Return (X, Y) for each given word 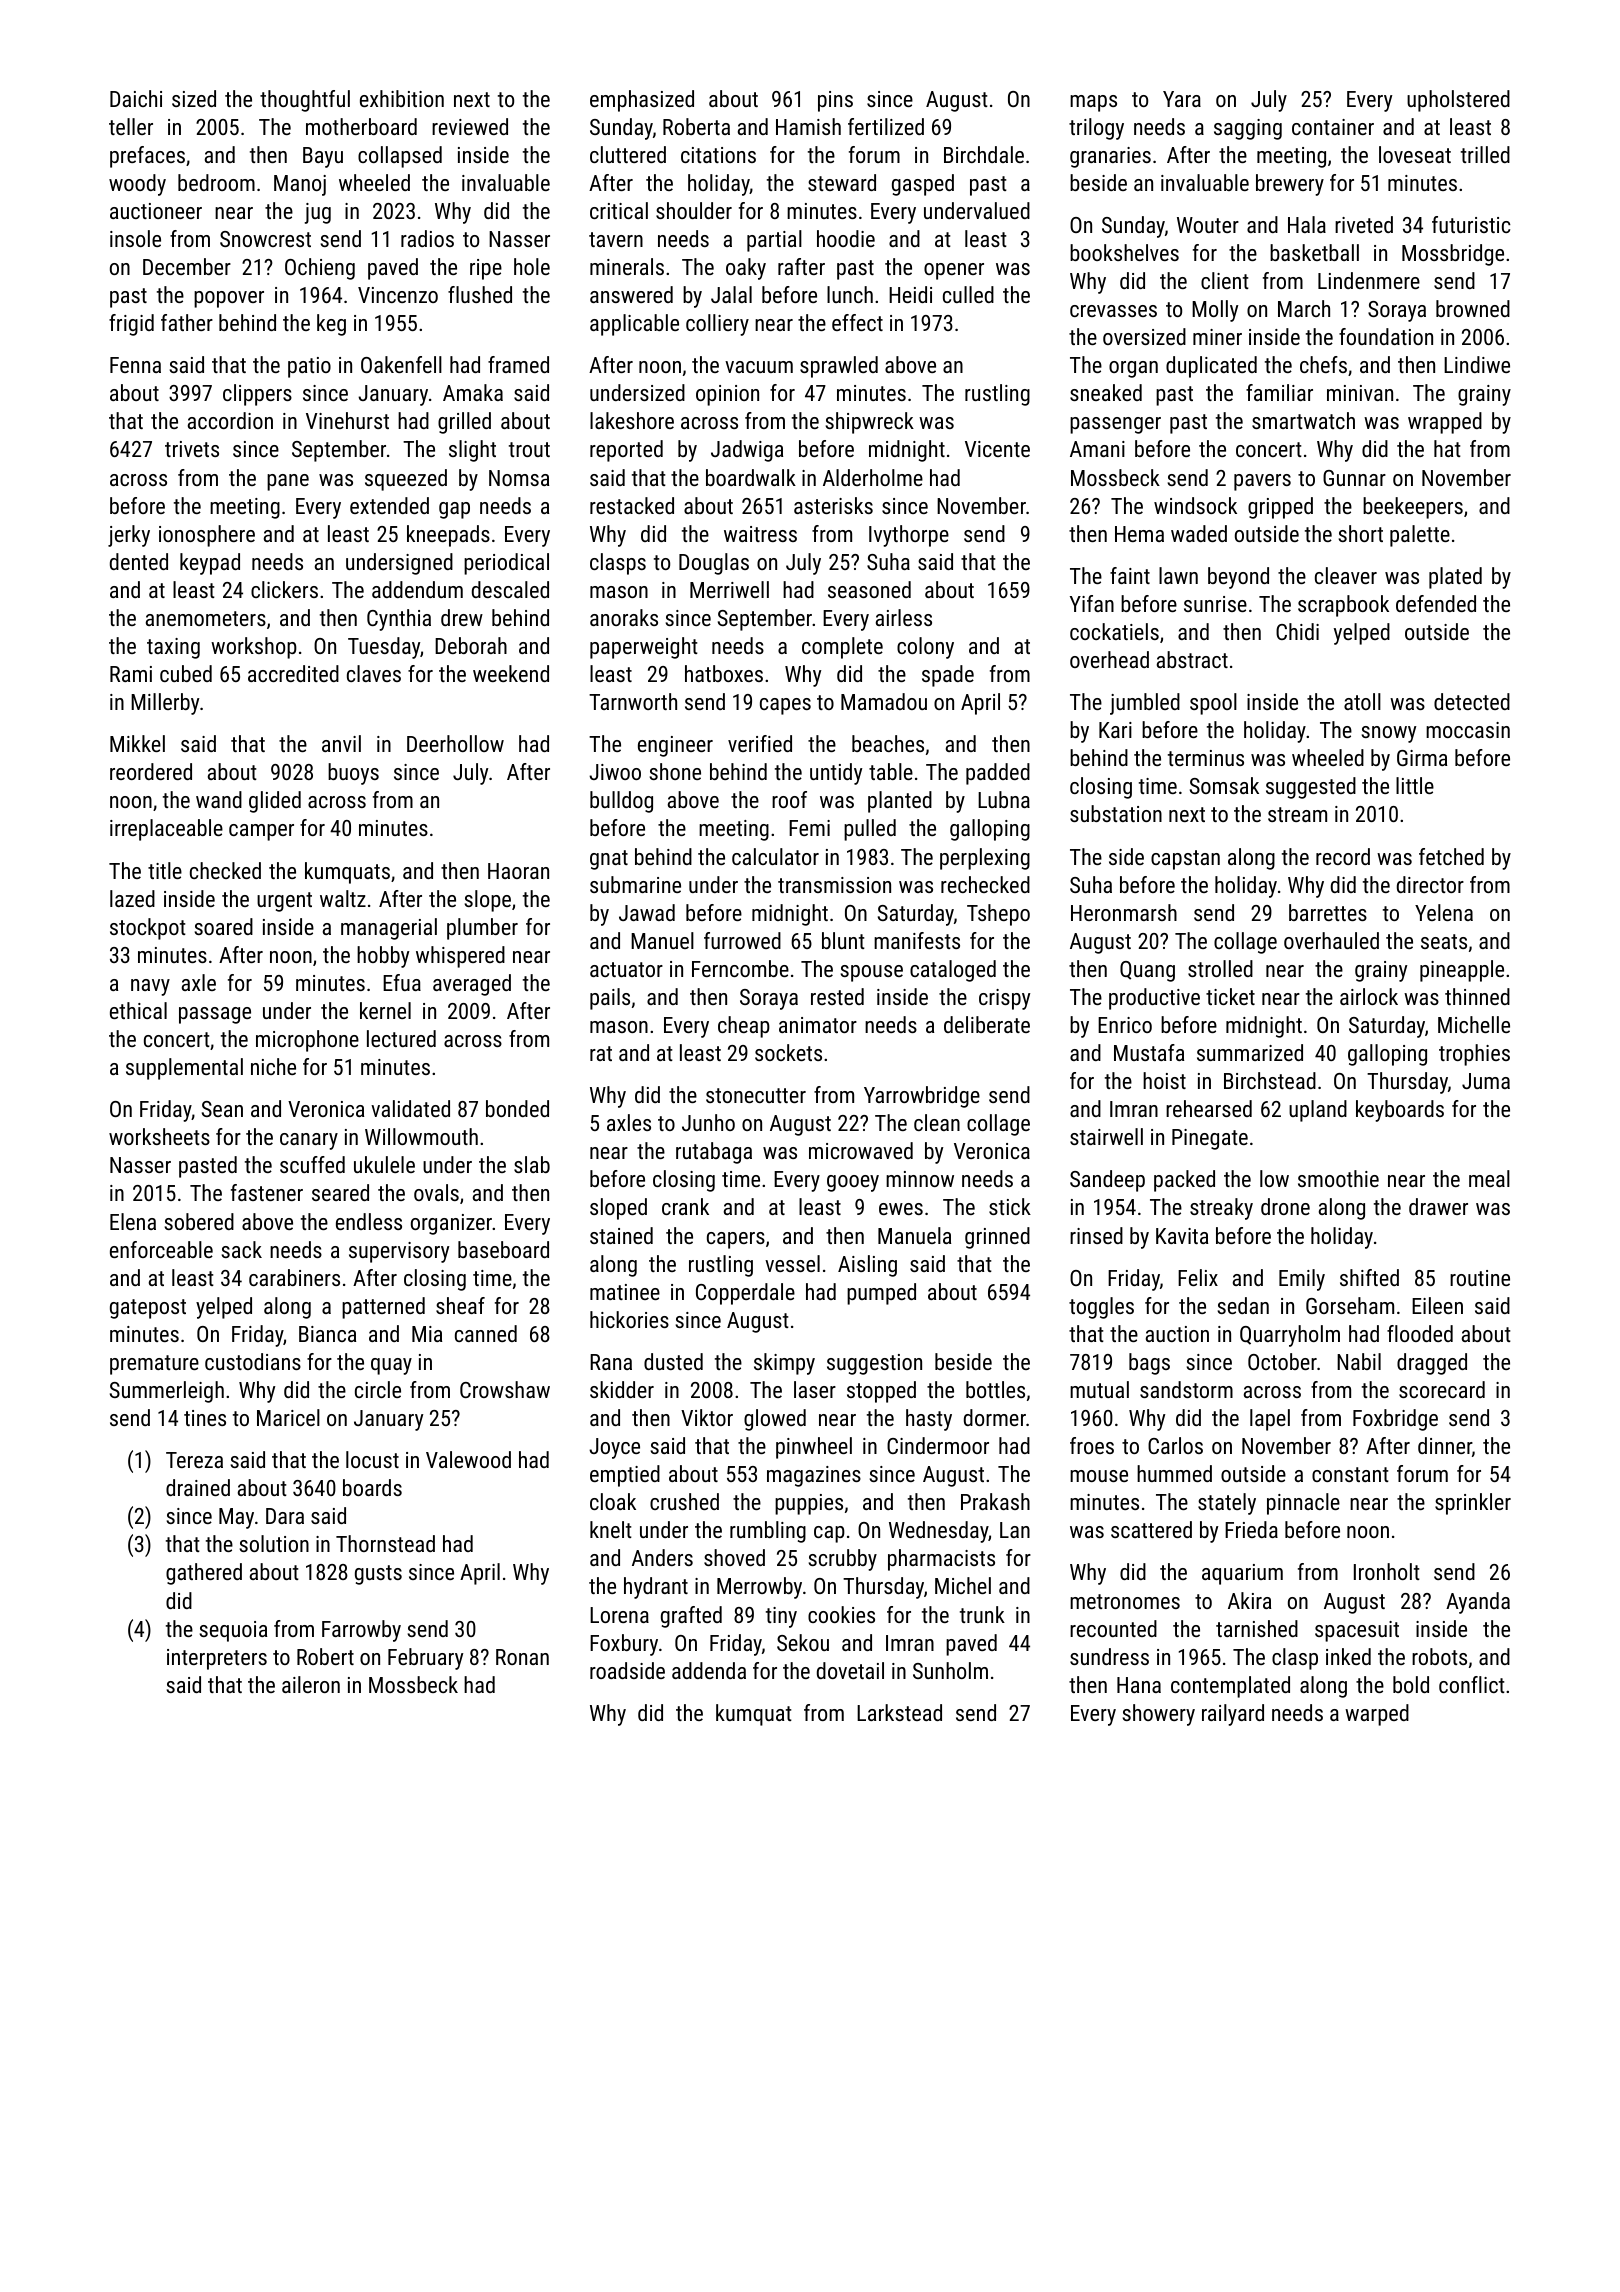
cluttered (628, 154)
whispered (460, 957)
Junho (708, 1122)
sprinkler (1473, 1504)
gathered (204, 1574)
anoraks (624, 617)
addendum (417, 589)
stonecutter (756, 1095)
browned (1473, 308)
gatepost (148, 1309)
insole (135, 238)
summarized (1250, 1052)
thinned (1477, 996)
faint (1130, 575)
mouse (1099, 1476)
